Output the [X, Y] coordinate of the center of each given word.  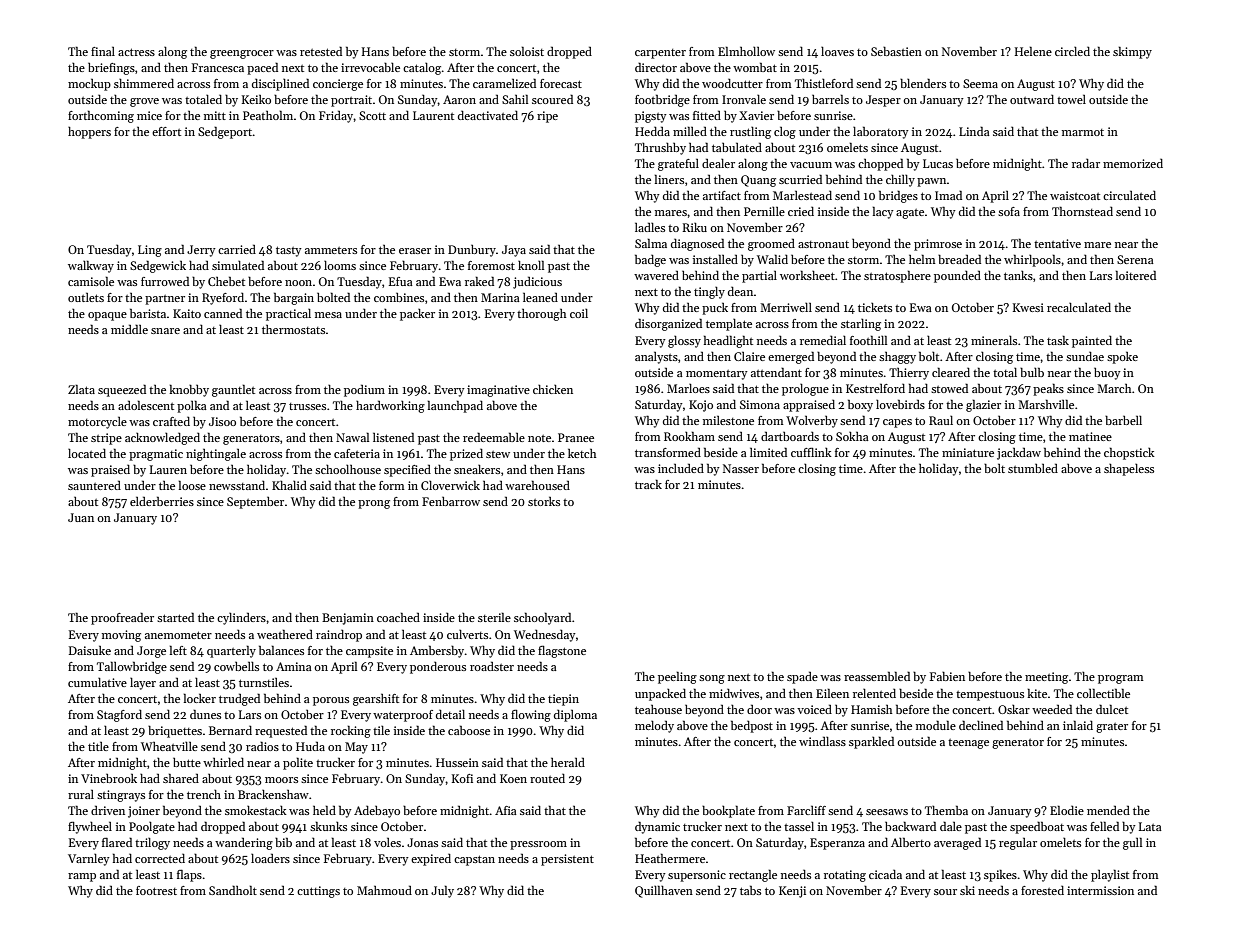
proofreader [122, 618]
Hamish [871, 709]
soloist [527, 51]
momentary [717, 375]
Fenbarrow [451, 501]
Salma [651, 243]
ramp [82, 877]
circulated [1129, 195]
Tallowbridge [132, 667]
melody [654, 726]
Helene [1033, 51]
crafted [171, 421]
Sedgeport [225, 132]
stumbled [1033, 468]
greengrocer [242, 54]
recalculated [1079, 307]
